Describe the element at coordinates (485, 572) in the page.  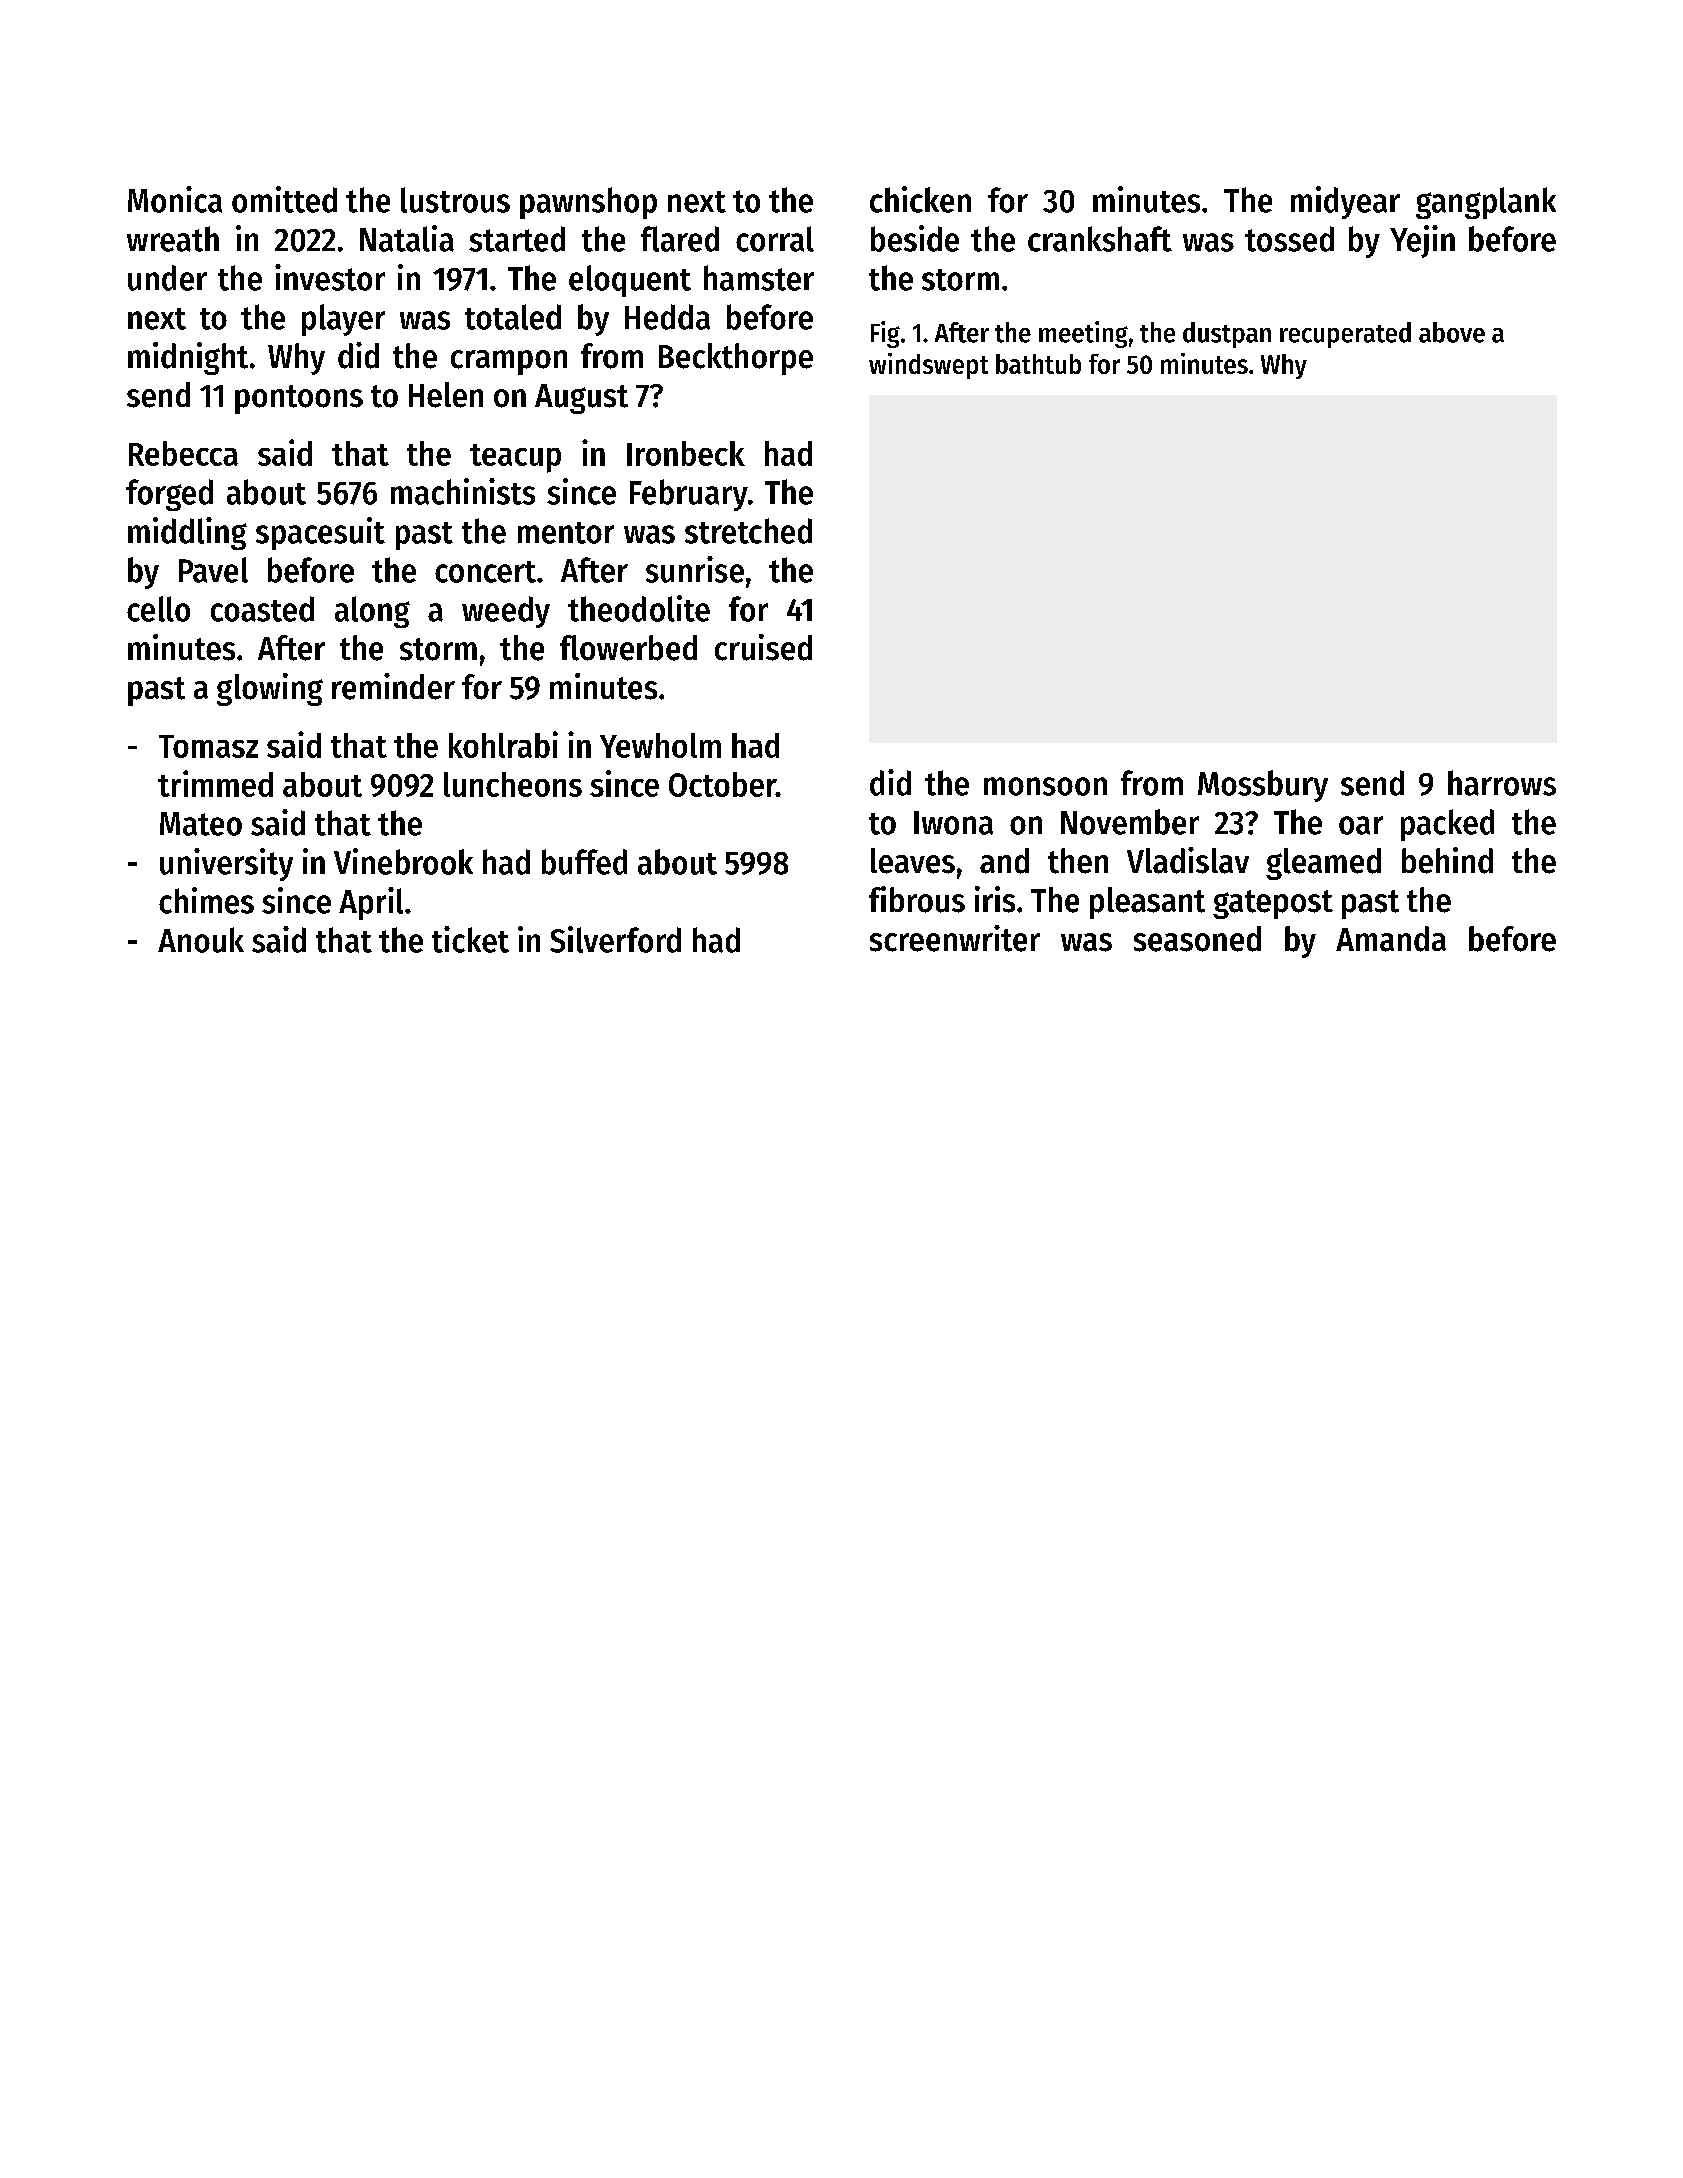
I see `concert` at that location.
